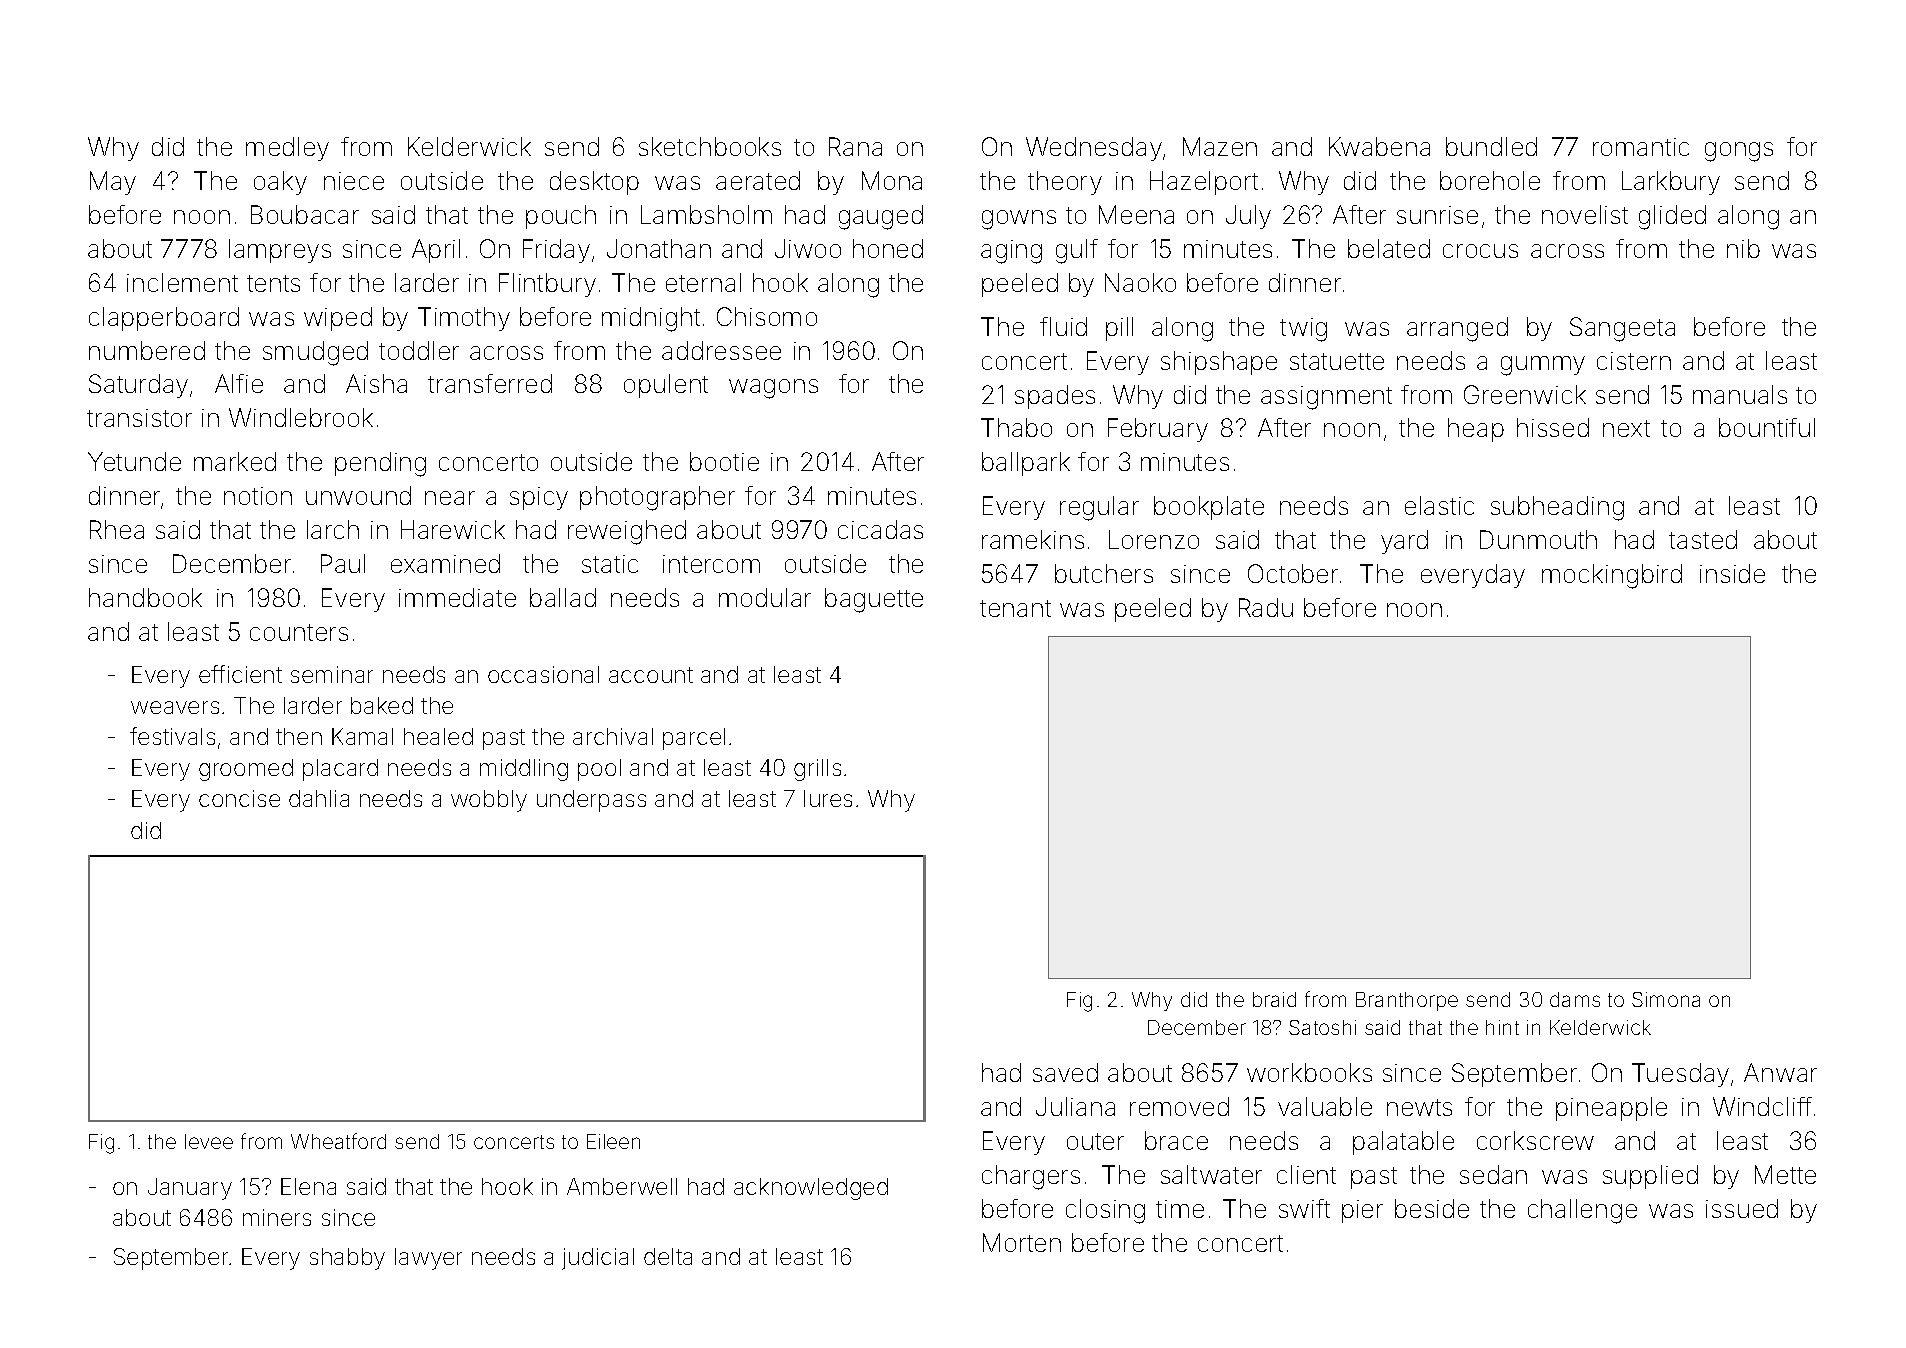  Describe the element at coordinates (1379, 146) in the screenshot. I see `Kwabena` at that location.
